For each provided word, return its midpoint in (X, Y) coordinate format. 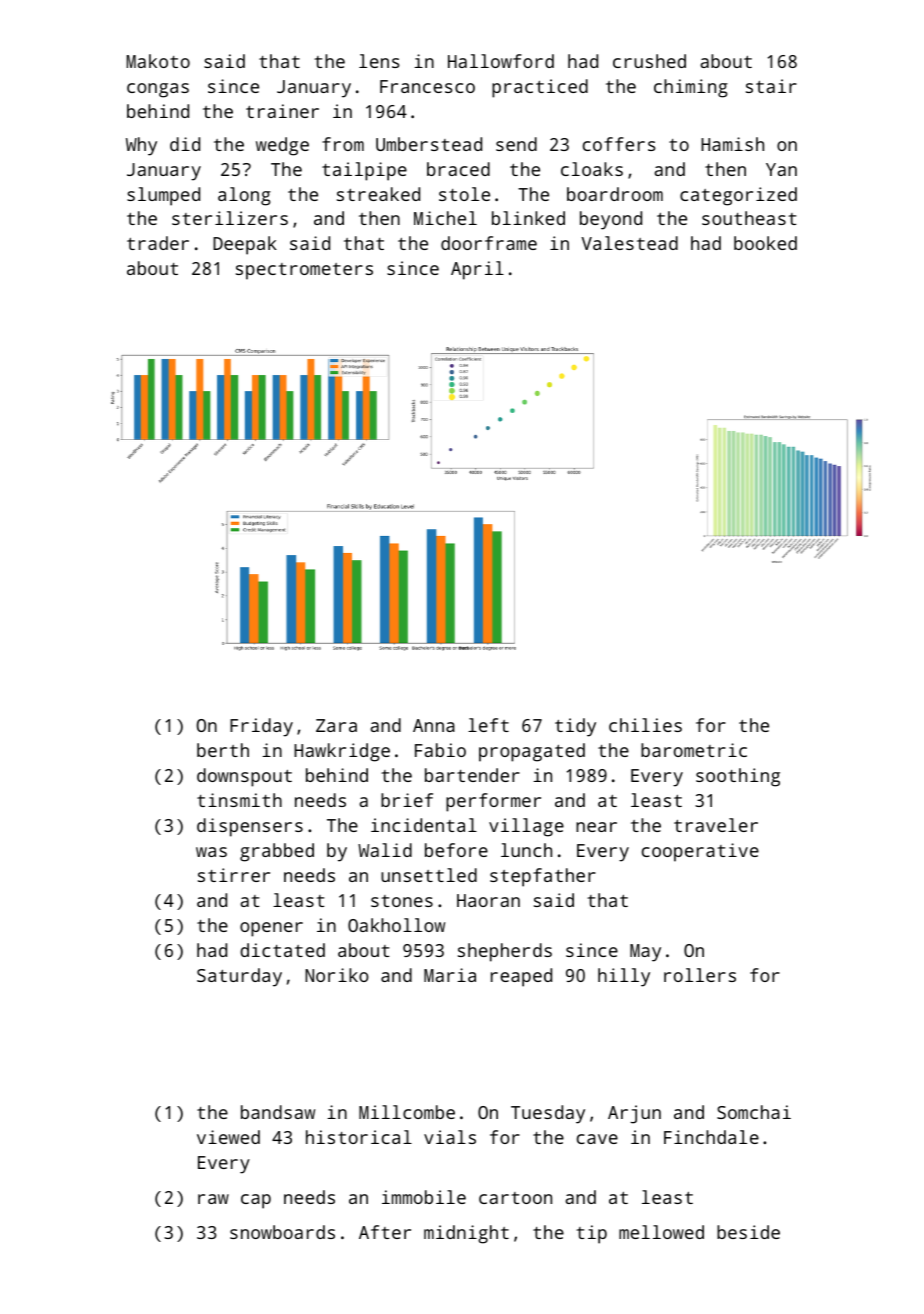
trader (158, 243)
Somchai (754, 1112)
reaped (521, 977)
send (516, 144)
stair (771, 86)
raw (213, 1199)
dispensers (250, 827)
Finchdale (711, 1137)
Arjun (634, 1114)
